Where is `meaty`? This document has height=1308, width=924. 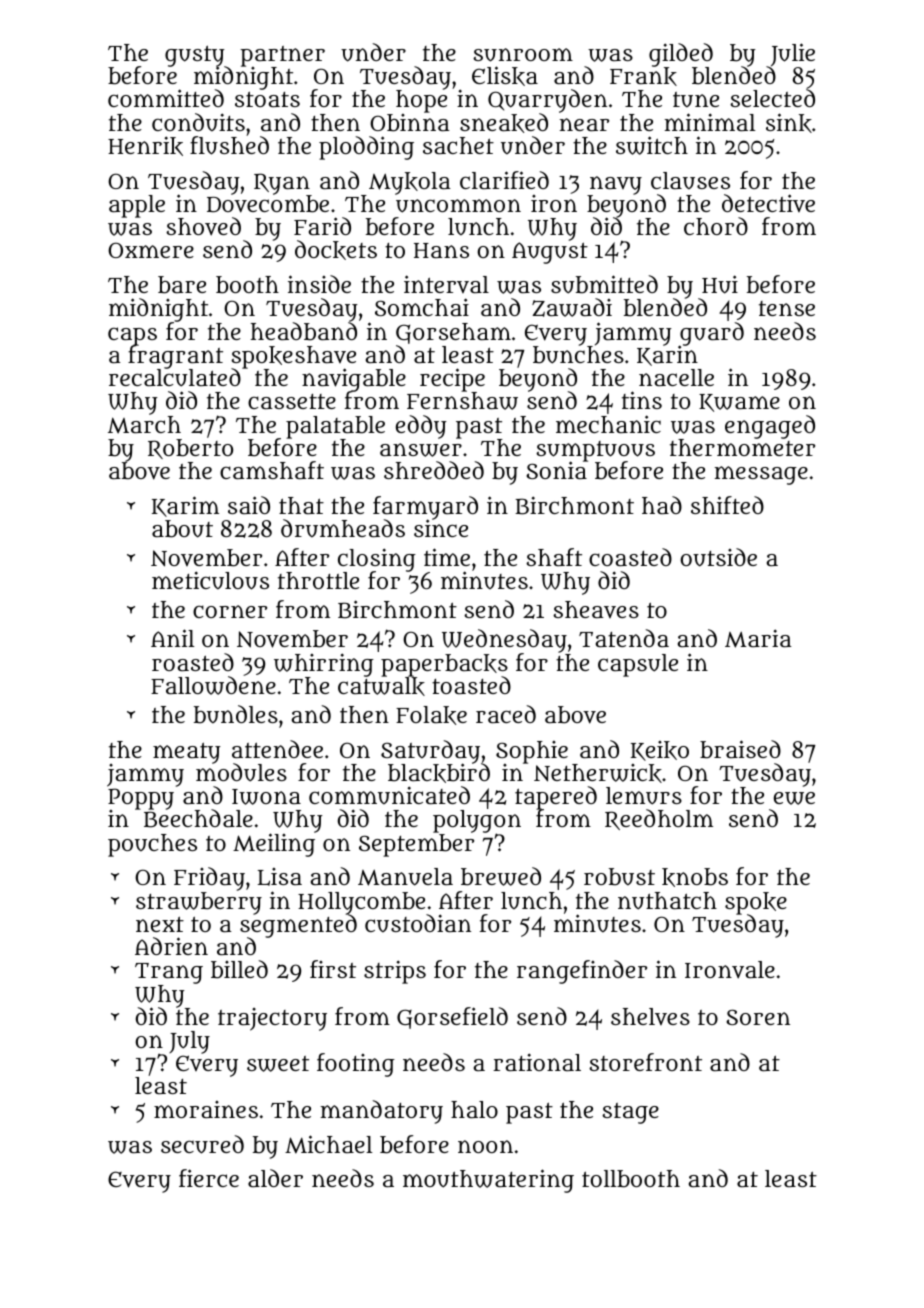 meaty is located at coordinates (187, 753).
